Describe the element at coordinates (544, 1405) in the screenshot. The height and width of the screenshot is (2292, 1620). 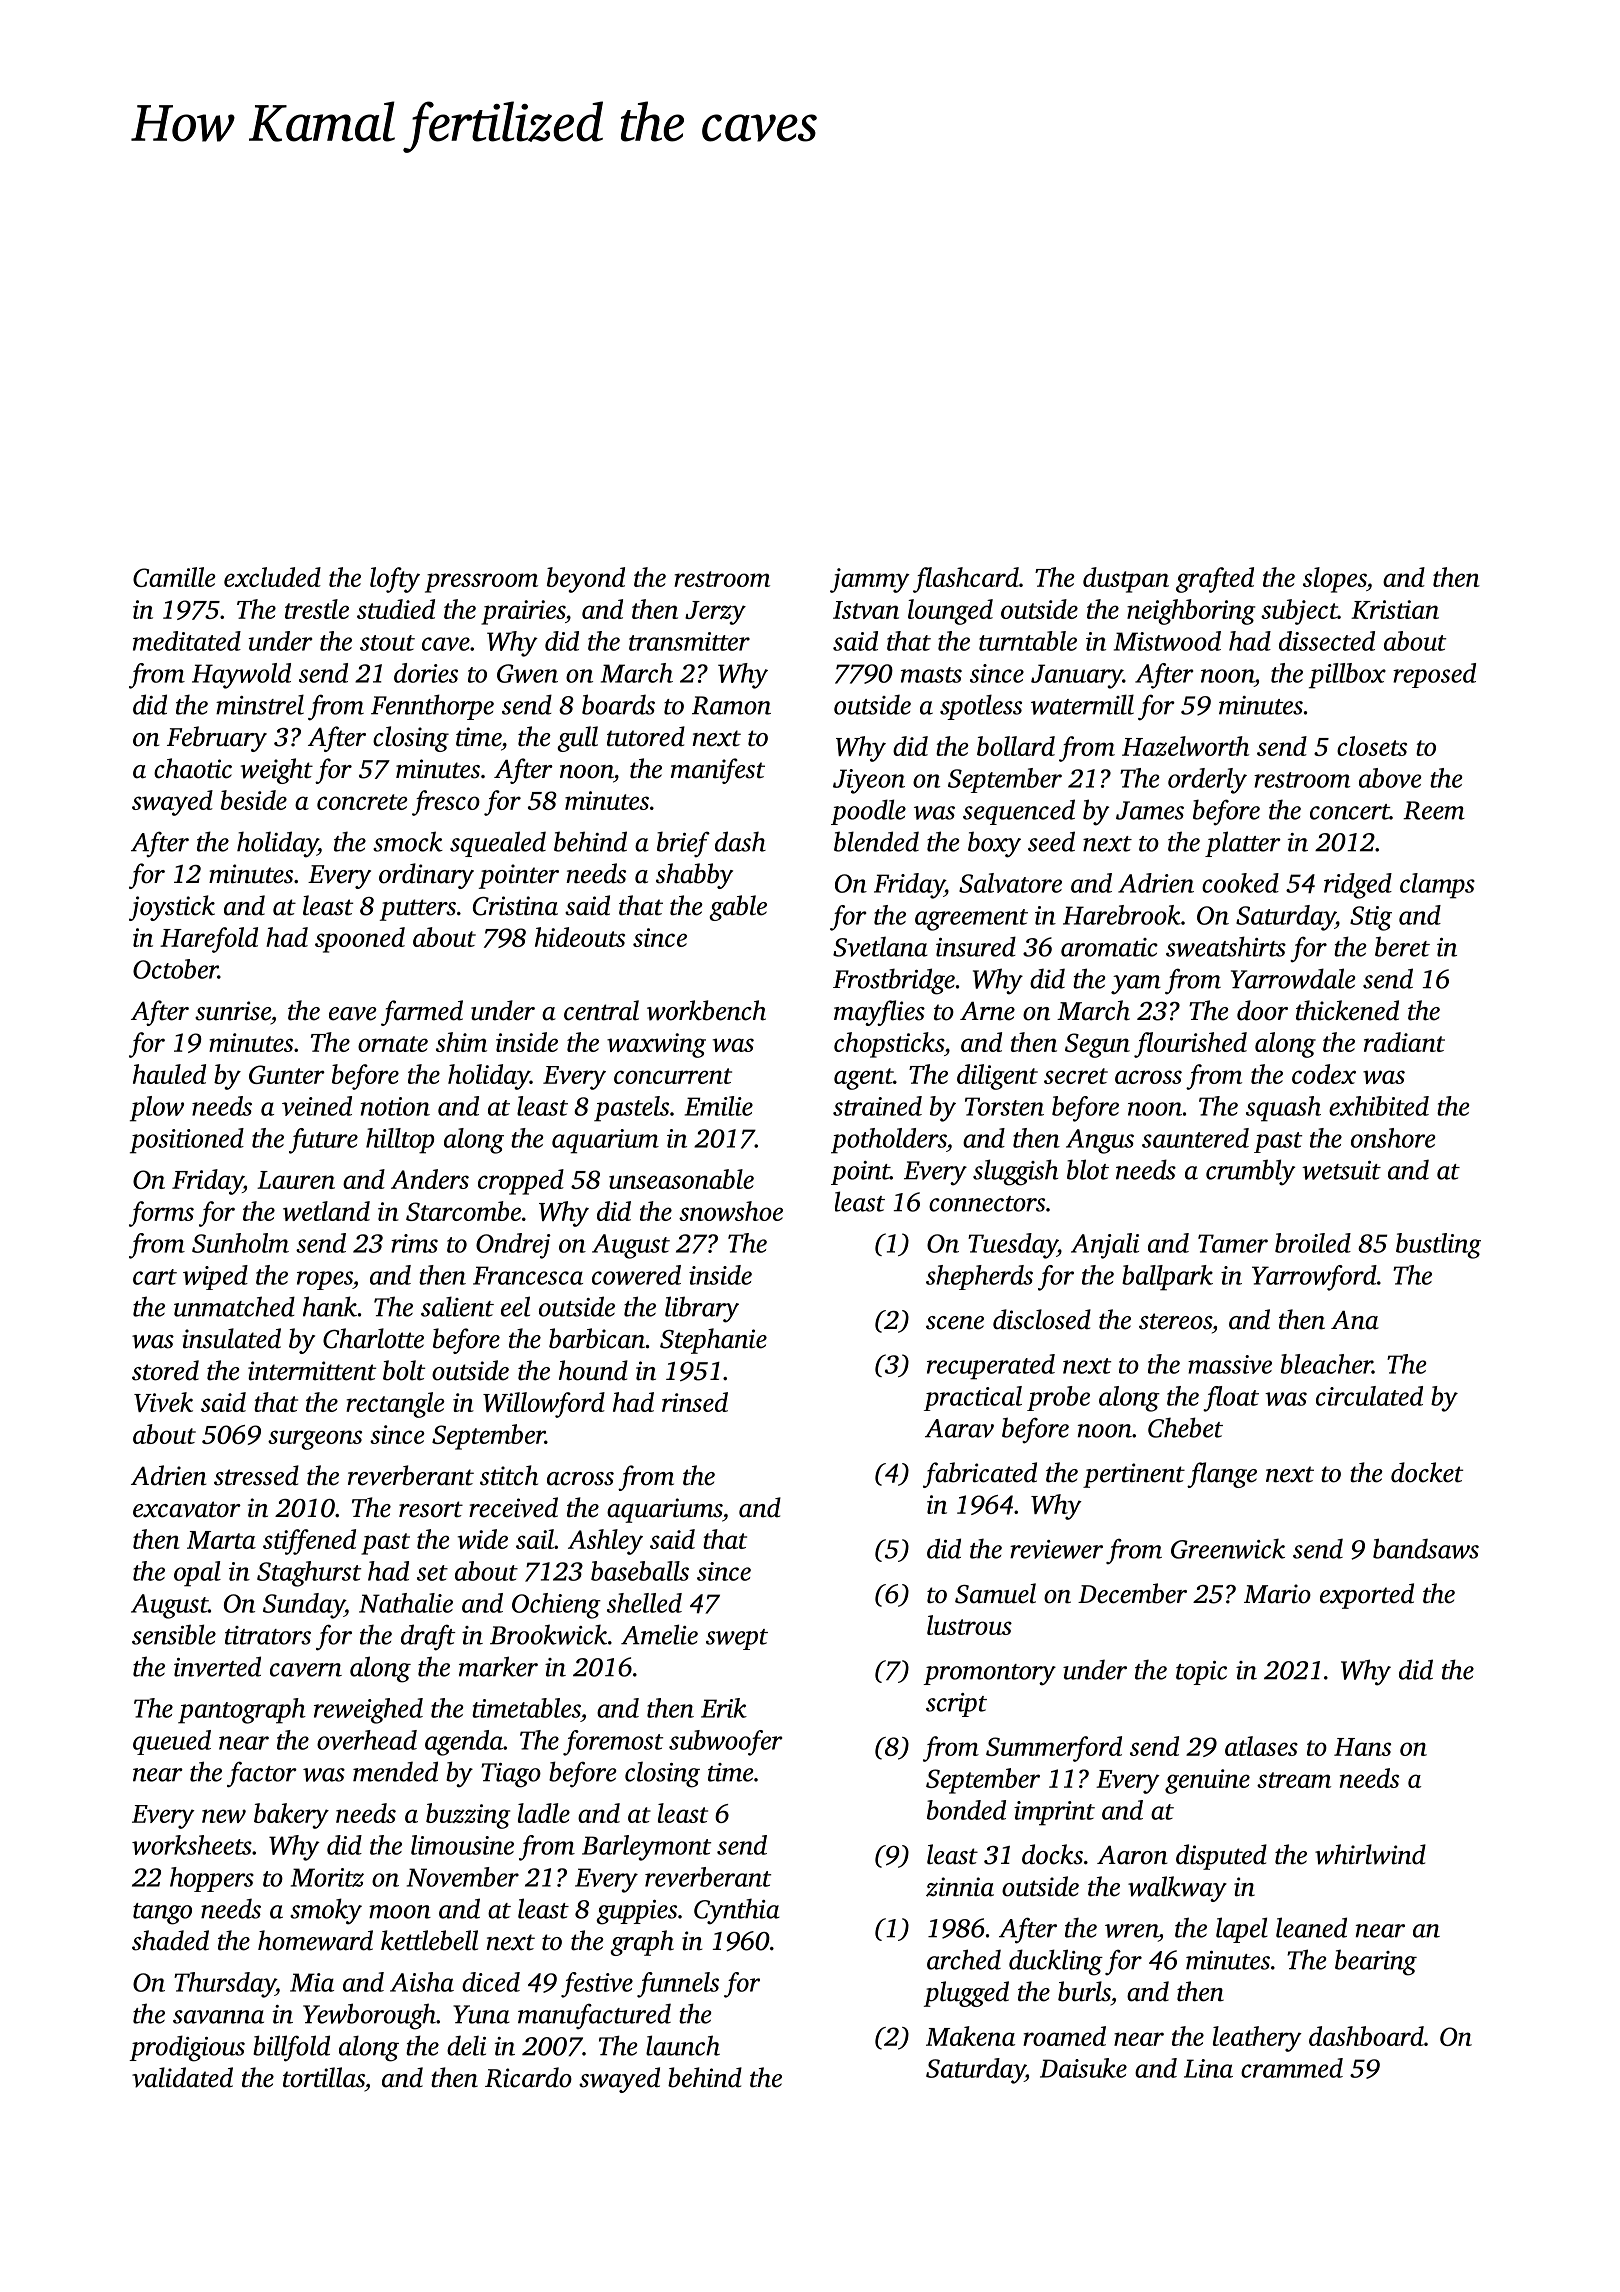
I see `Willowford` at that location.
